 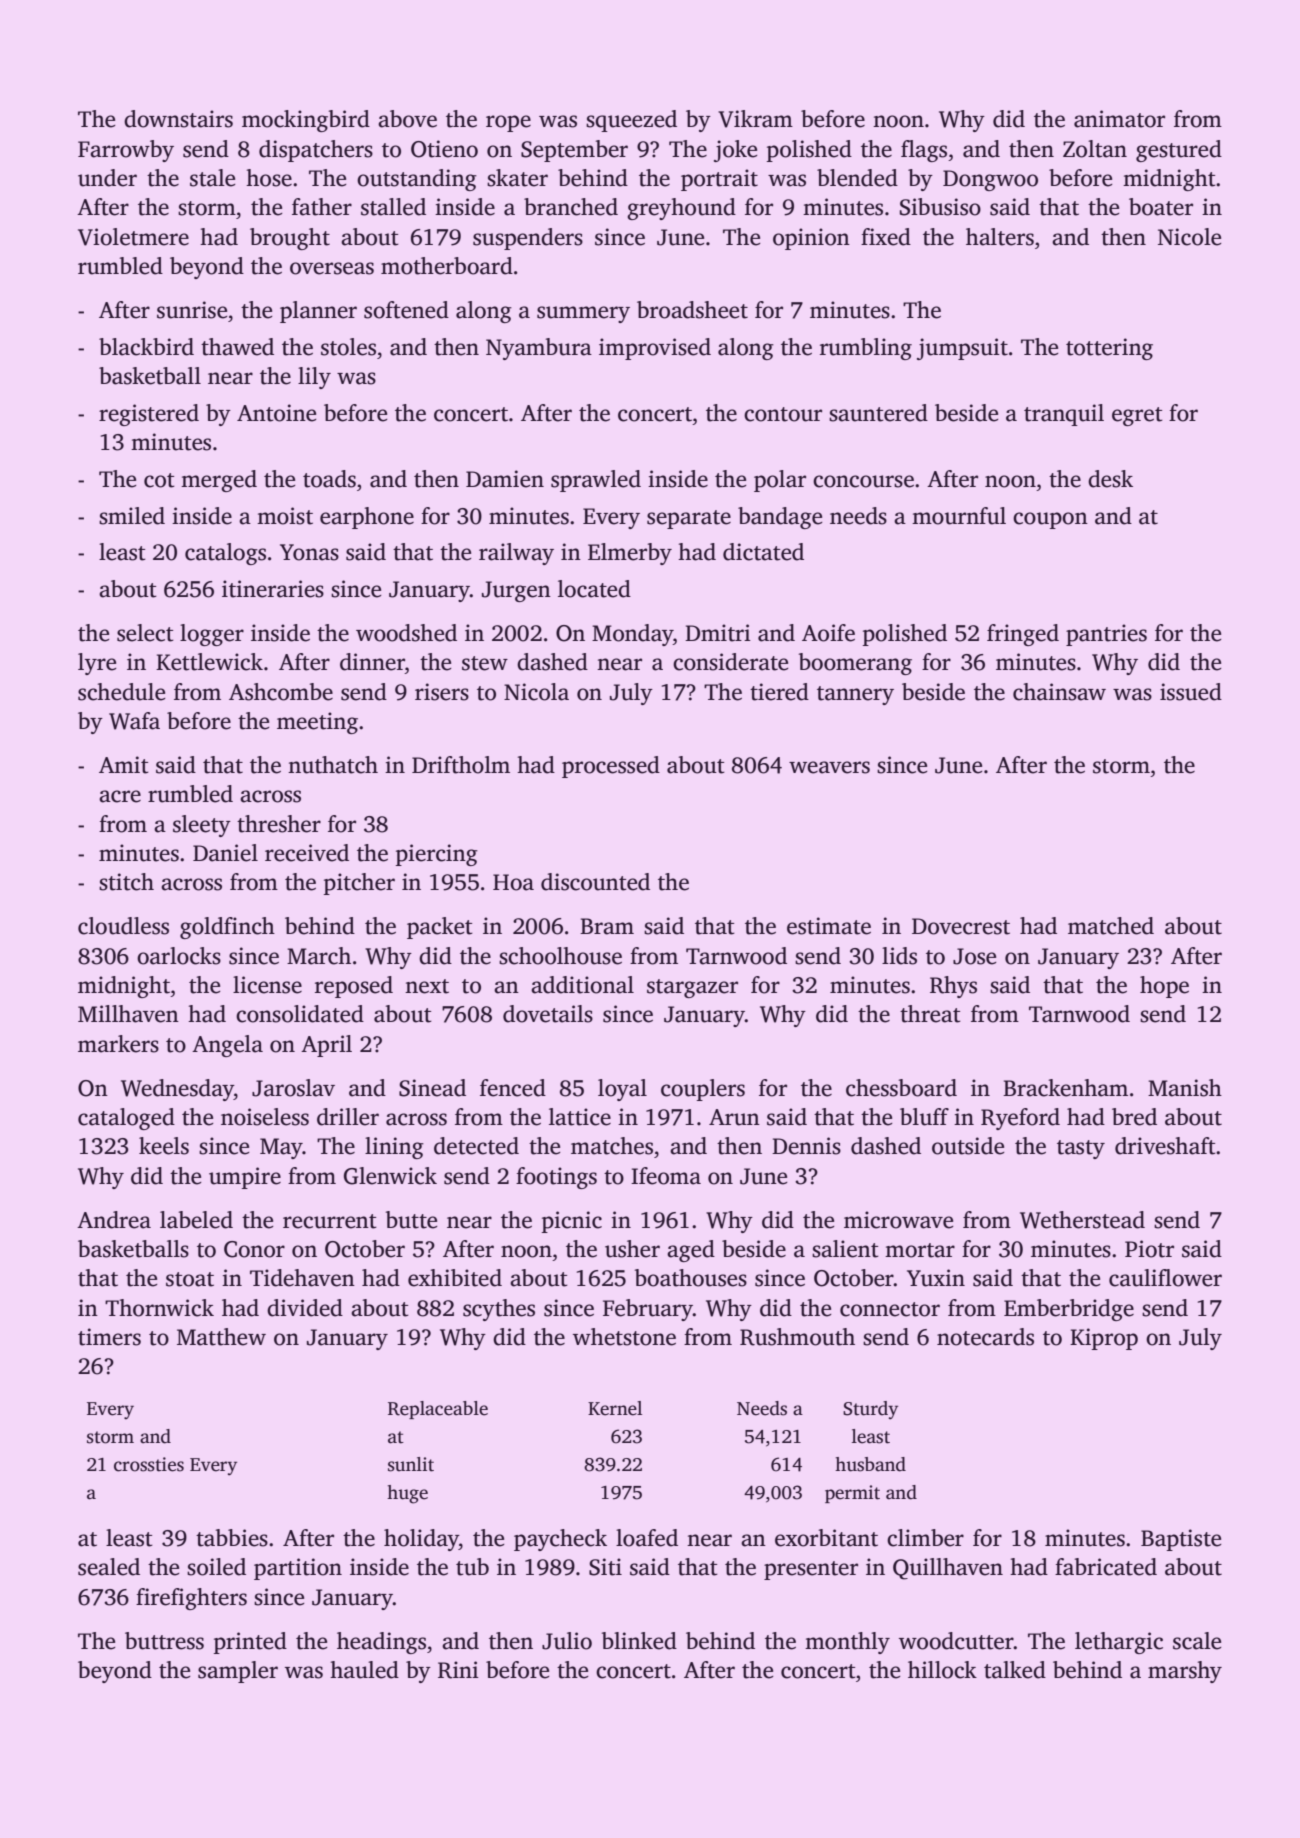 What do you see at coordinates (797, 1337) in the page?
I see `Rushmouth` at bounding box center [797, 1337].
